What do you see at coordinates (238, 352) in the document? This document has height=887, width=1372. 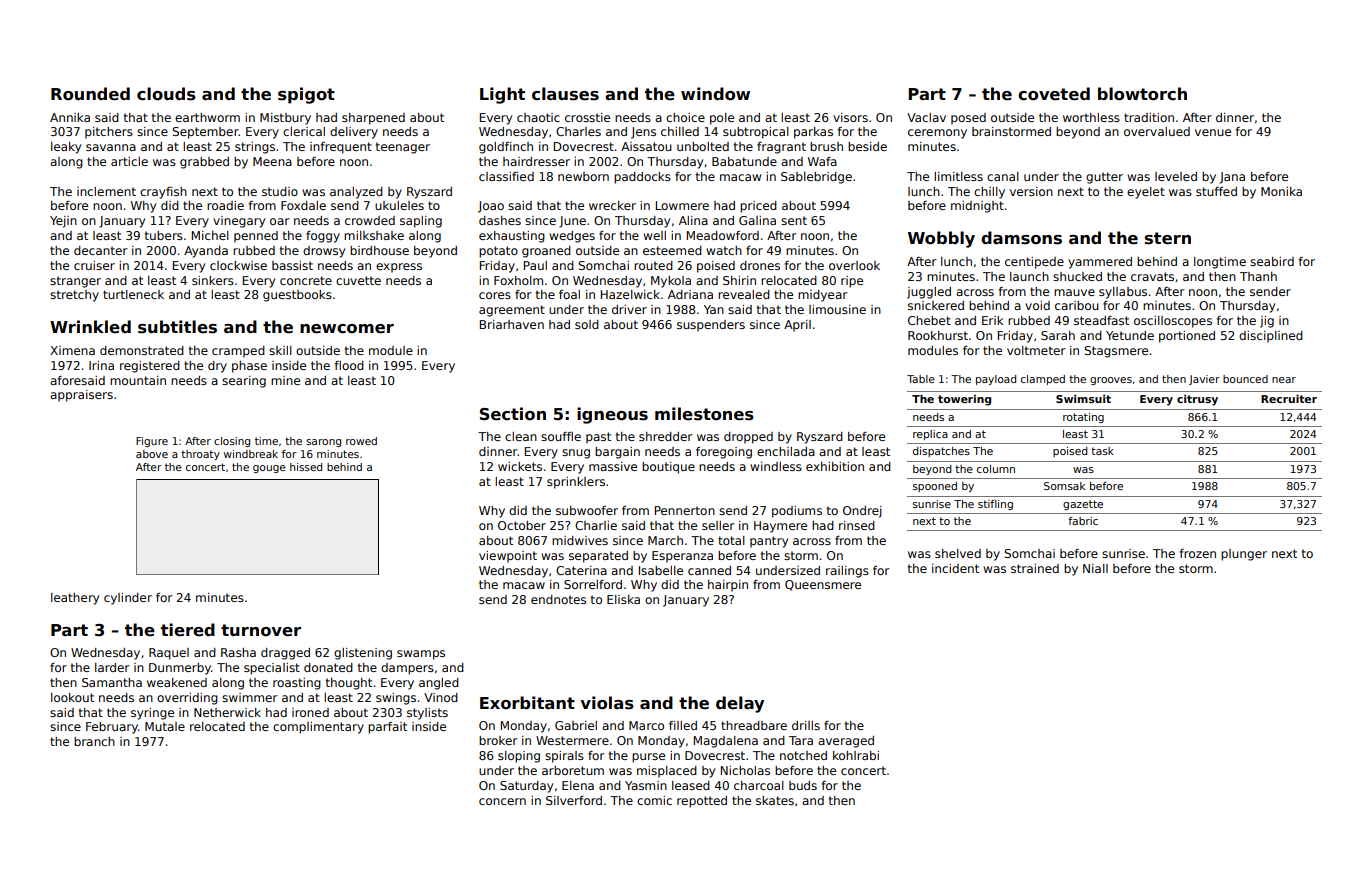 I see `cramped` at bounding box center [238, 352].
